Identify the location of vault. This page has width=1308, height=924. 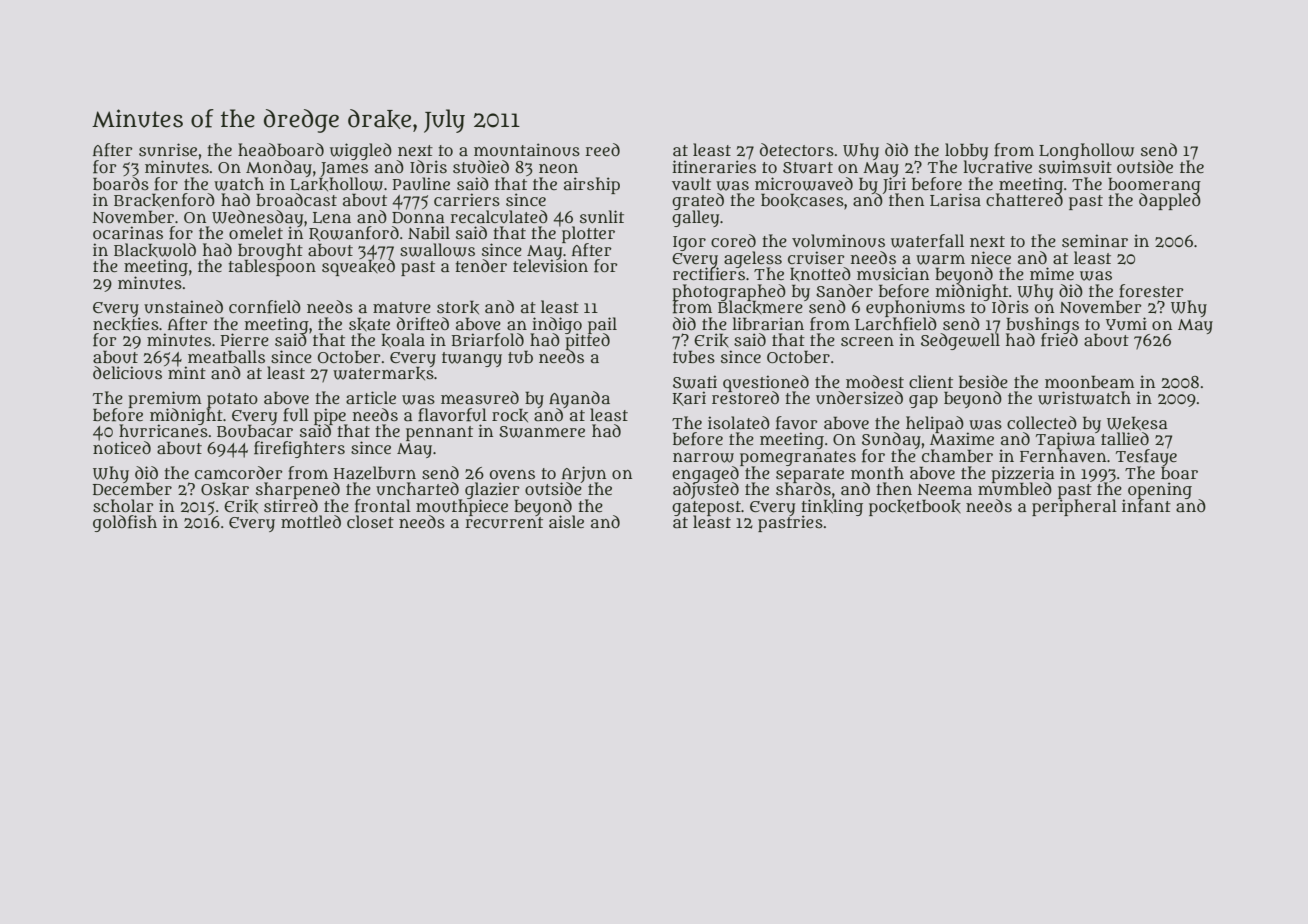
(691, 184).
